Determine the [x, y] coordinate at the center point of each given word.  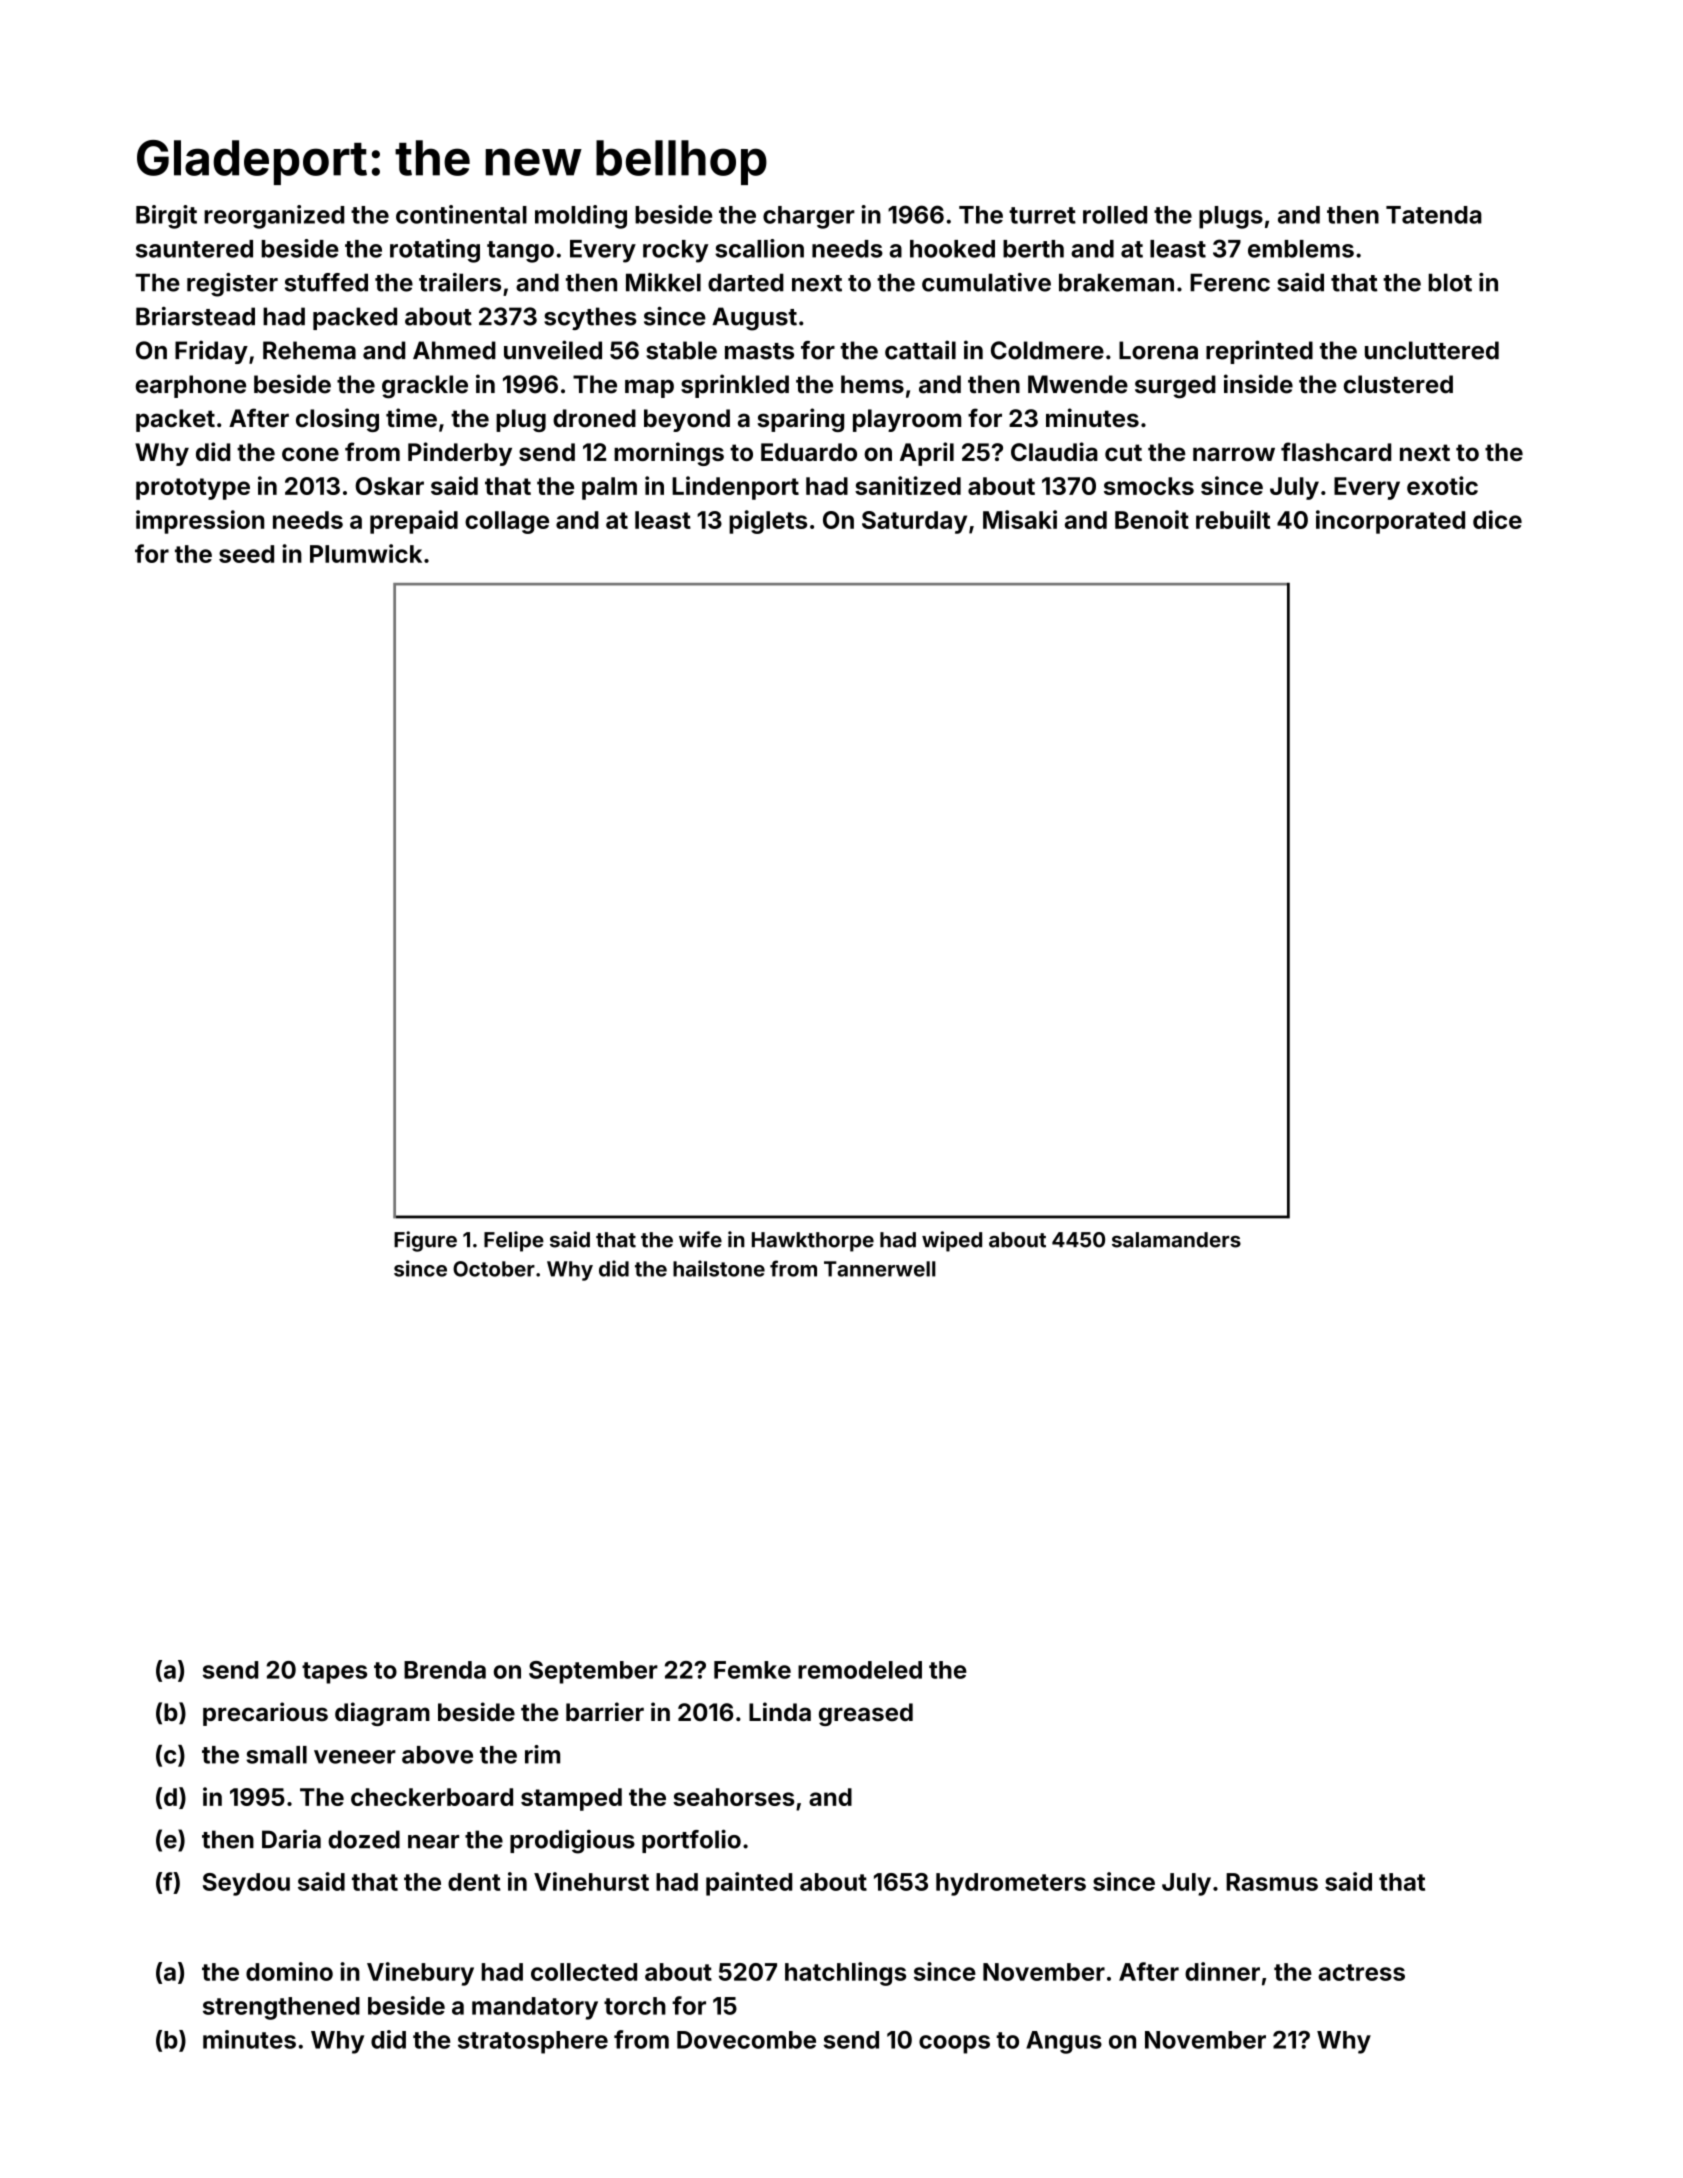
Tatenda [1434, 215]
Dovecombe [746, 2040]
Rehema [309, 350]
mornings [669, 454]
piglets [768, 522]
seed [246, 554]
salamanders [1176, 1240]
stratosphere [533, 2042]
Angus [1064, 2042]
